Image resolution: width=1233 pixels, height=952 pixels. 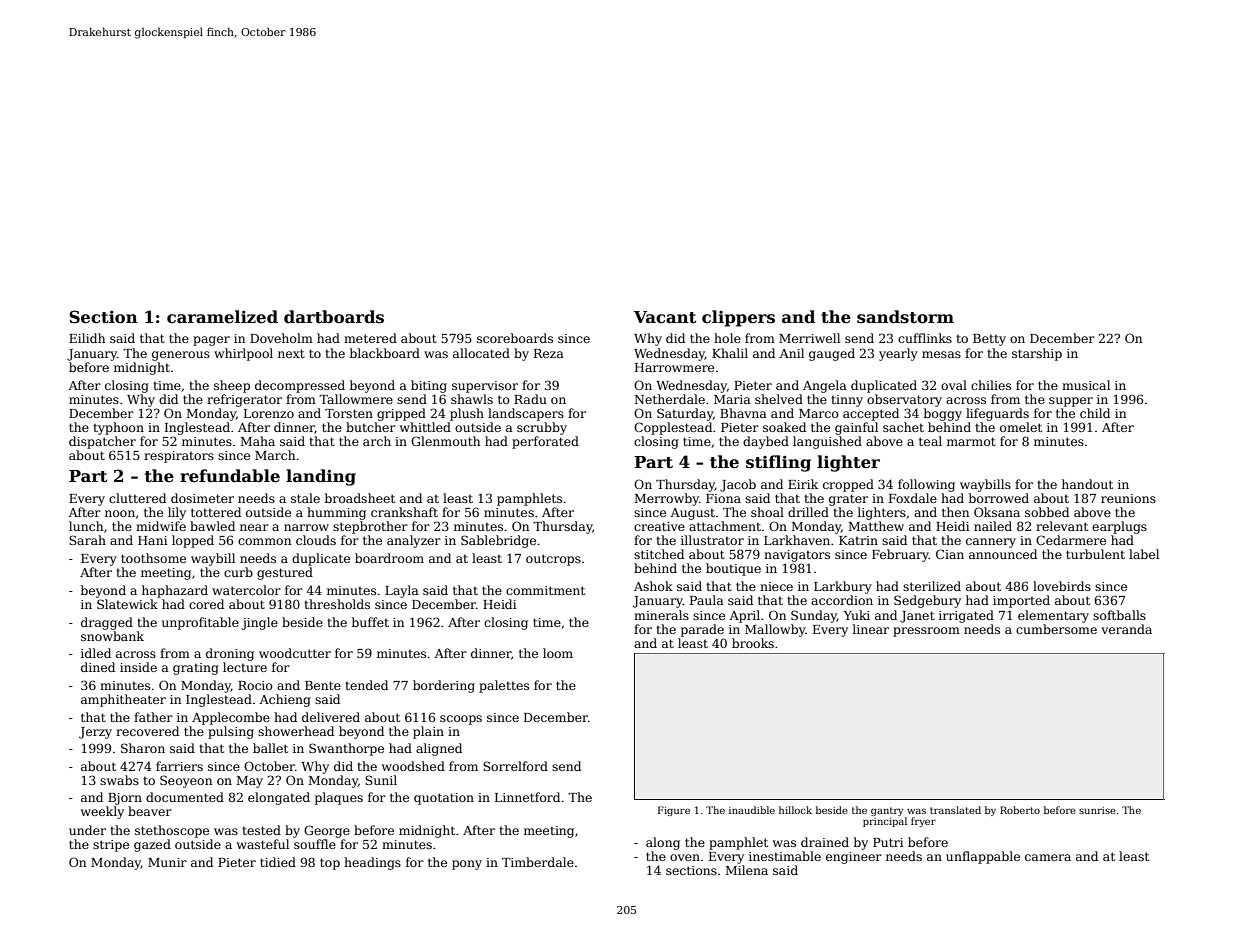 I want to click on haphazard, so click(x=175, y=591).
